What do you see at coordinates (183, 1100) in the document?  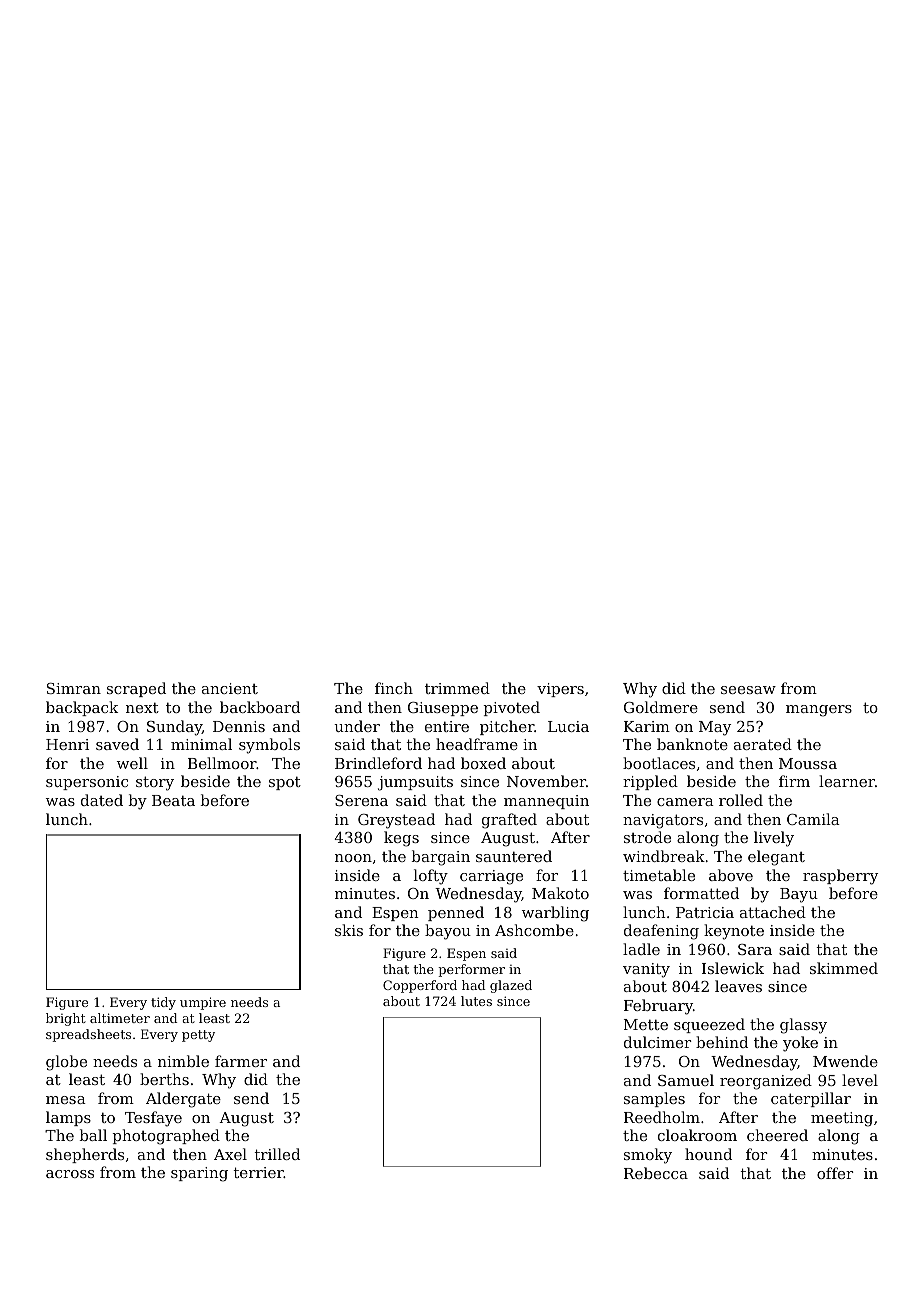 I see `Aldergate` at bounding box center [183, 1100].
